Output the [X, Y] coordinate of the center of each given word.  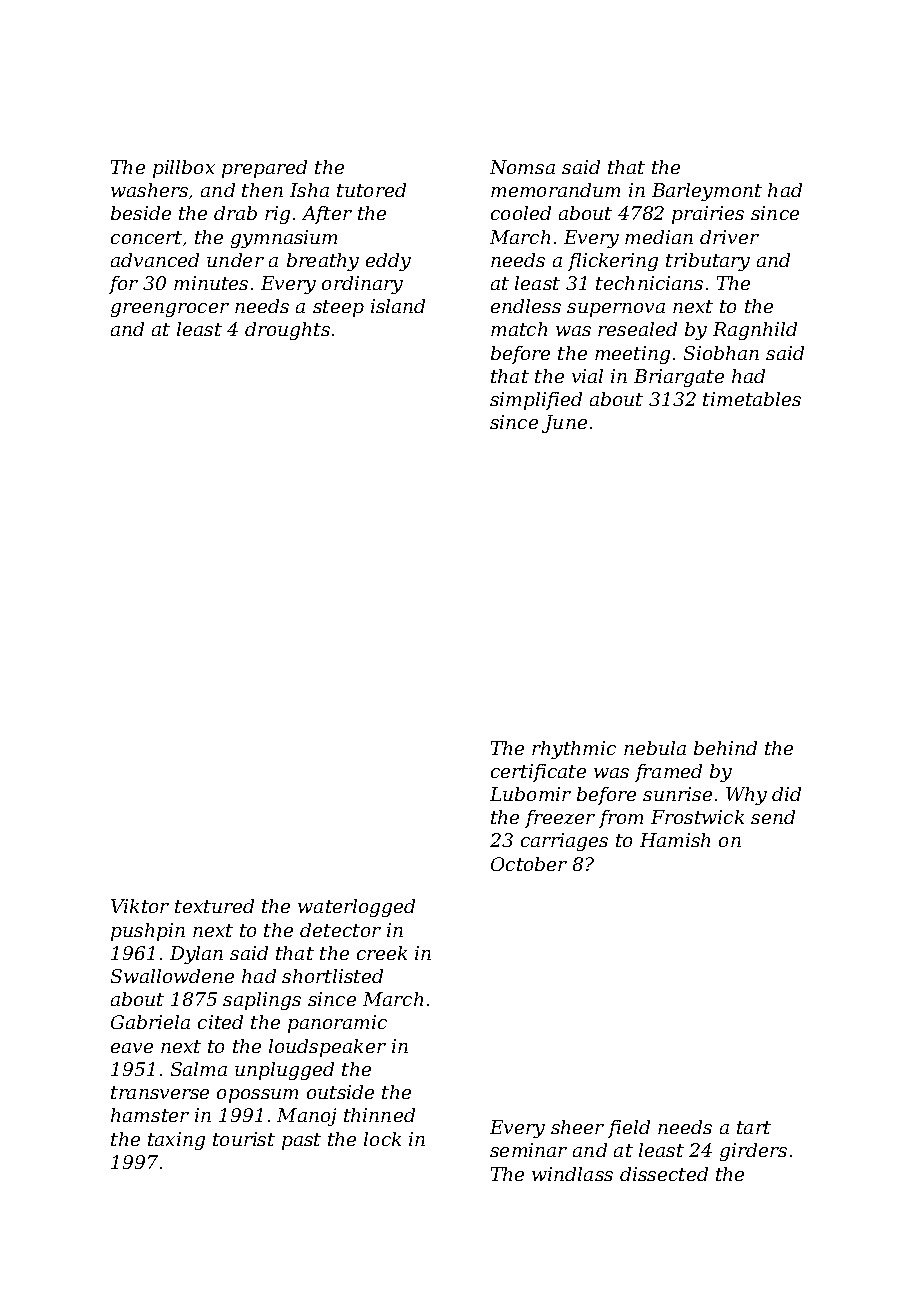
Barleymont [707, 192]
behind [725, 748]
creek [382, 953]
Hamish [675, 840]
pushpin [148, 932]
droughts [287, 331]
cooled [521, 213]
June [564, 424]
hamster [150, 1115]
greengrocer [170, 310]
